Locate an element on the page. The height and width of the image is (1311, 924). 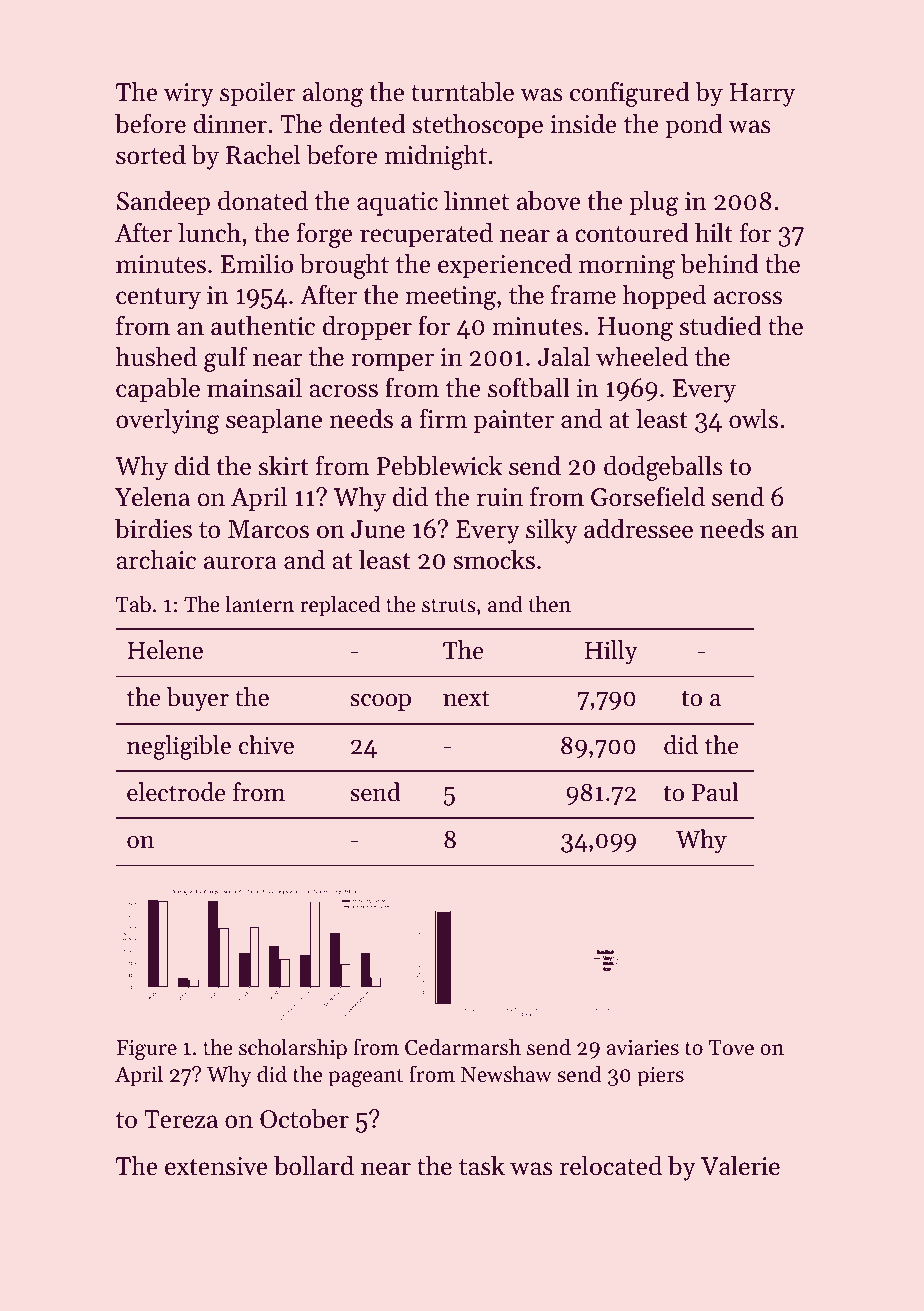
hushed is located at coordinates (156, 356).
